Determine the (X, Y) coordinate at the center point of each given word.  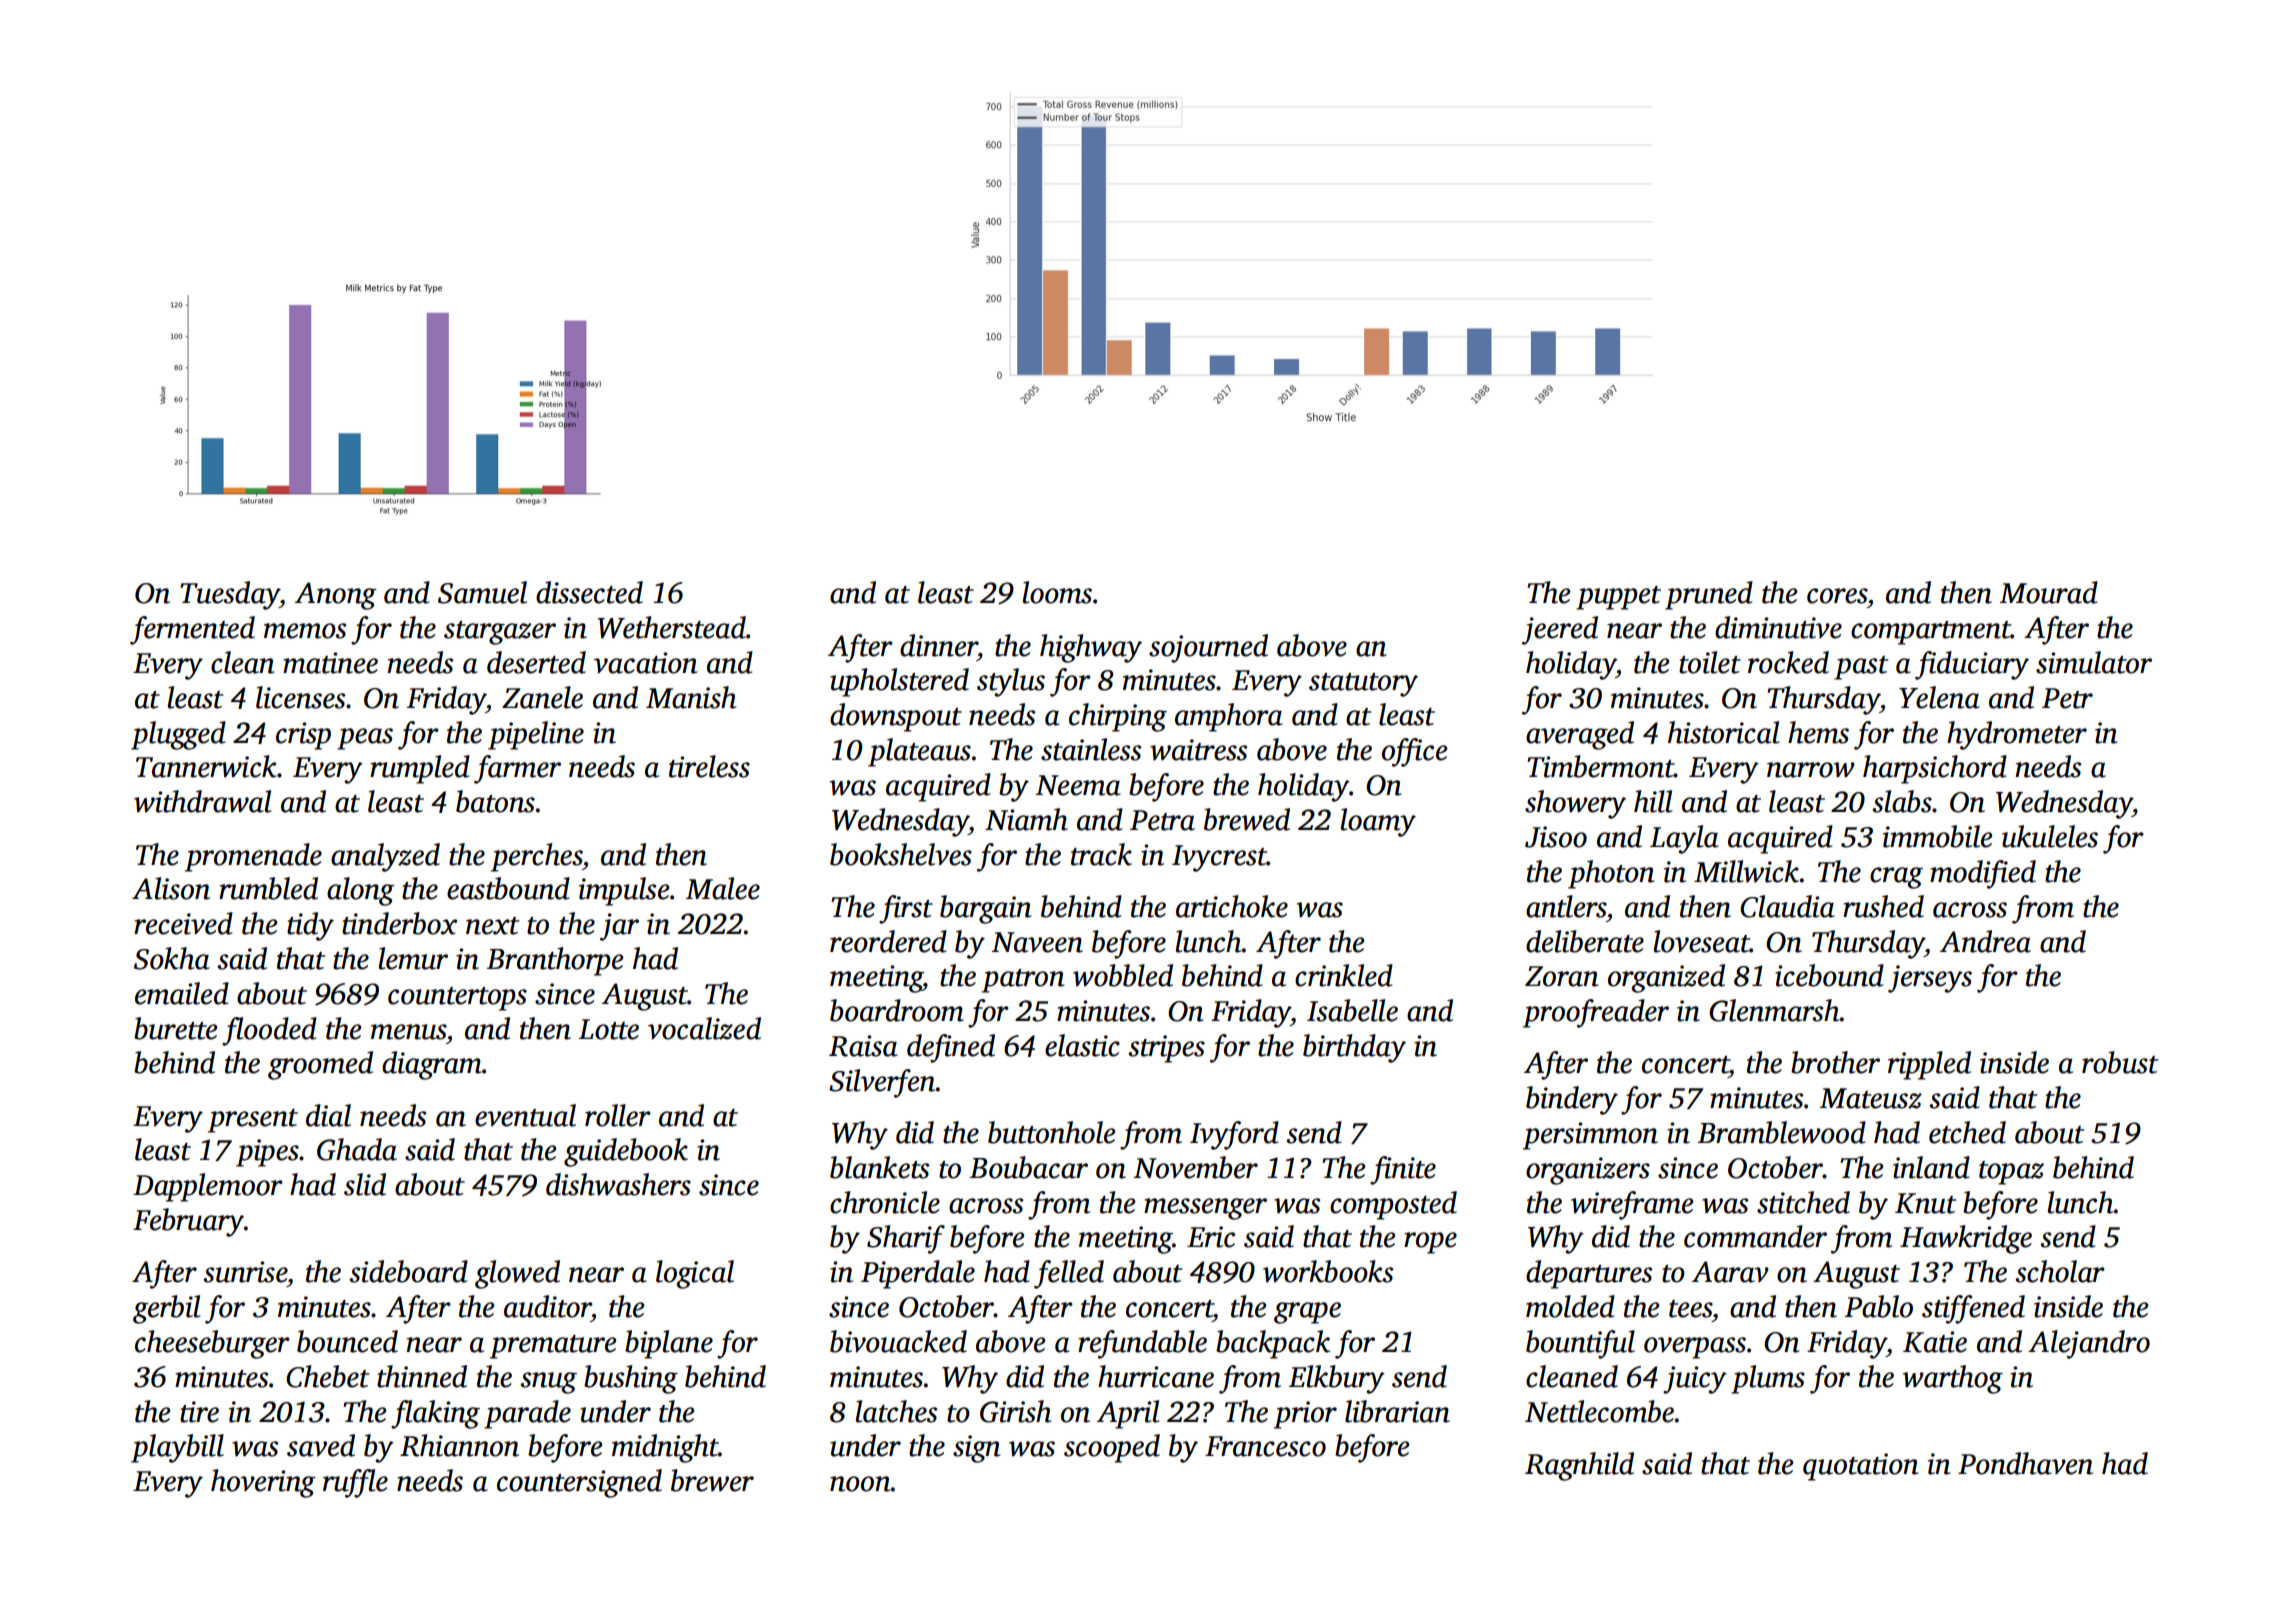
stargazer (500, 633)
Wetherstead (671, 627)
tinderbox (399, 923)
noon (860, 1484)
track (1101, 854)
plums (1768, 1379)
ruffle (355, 1483)
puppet (1618, 598)
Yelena (1939, 697)
